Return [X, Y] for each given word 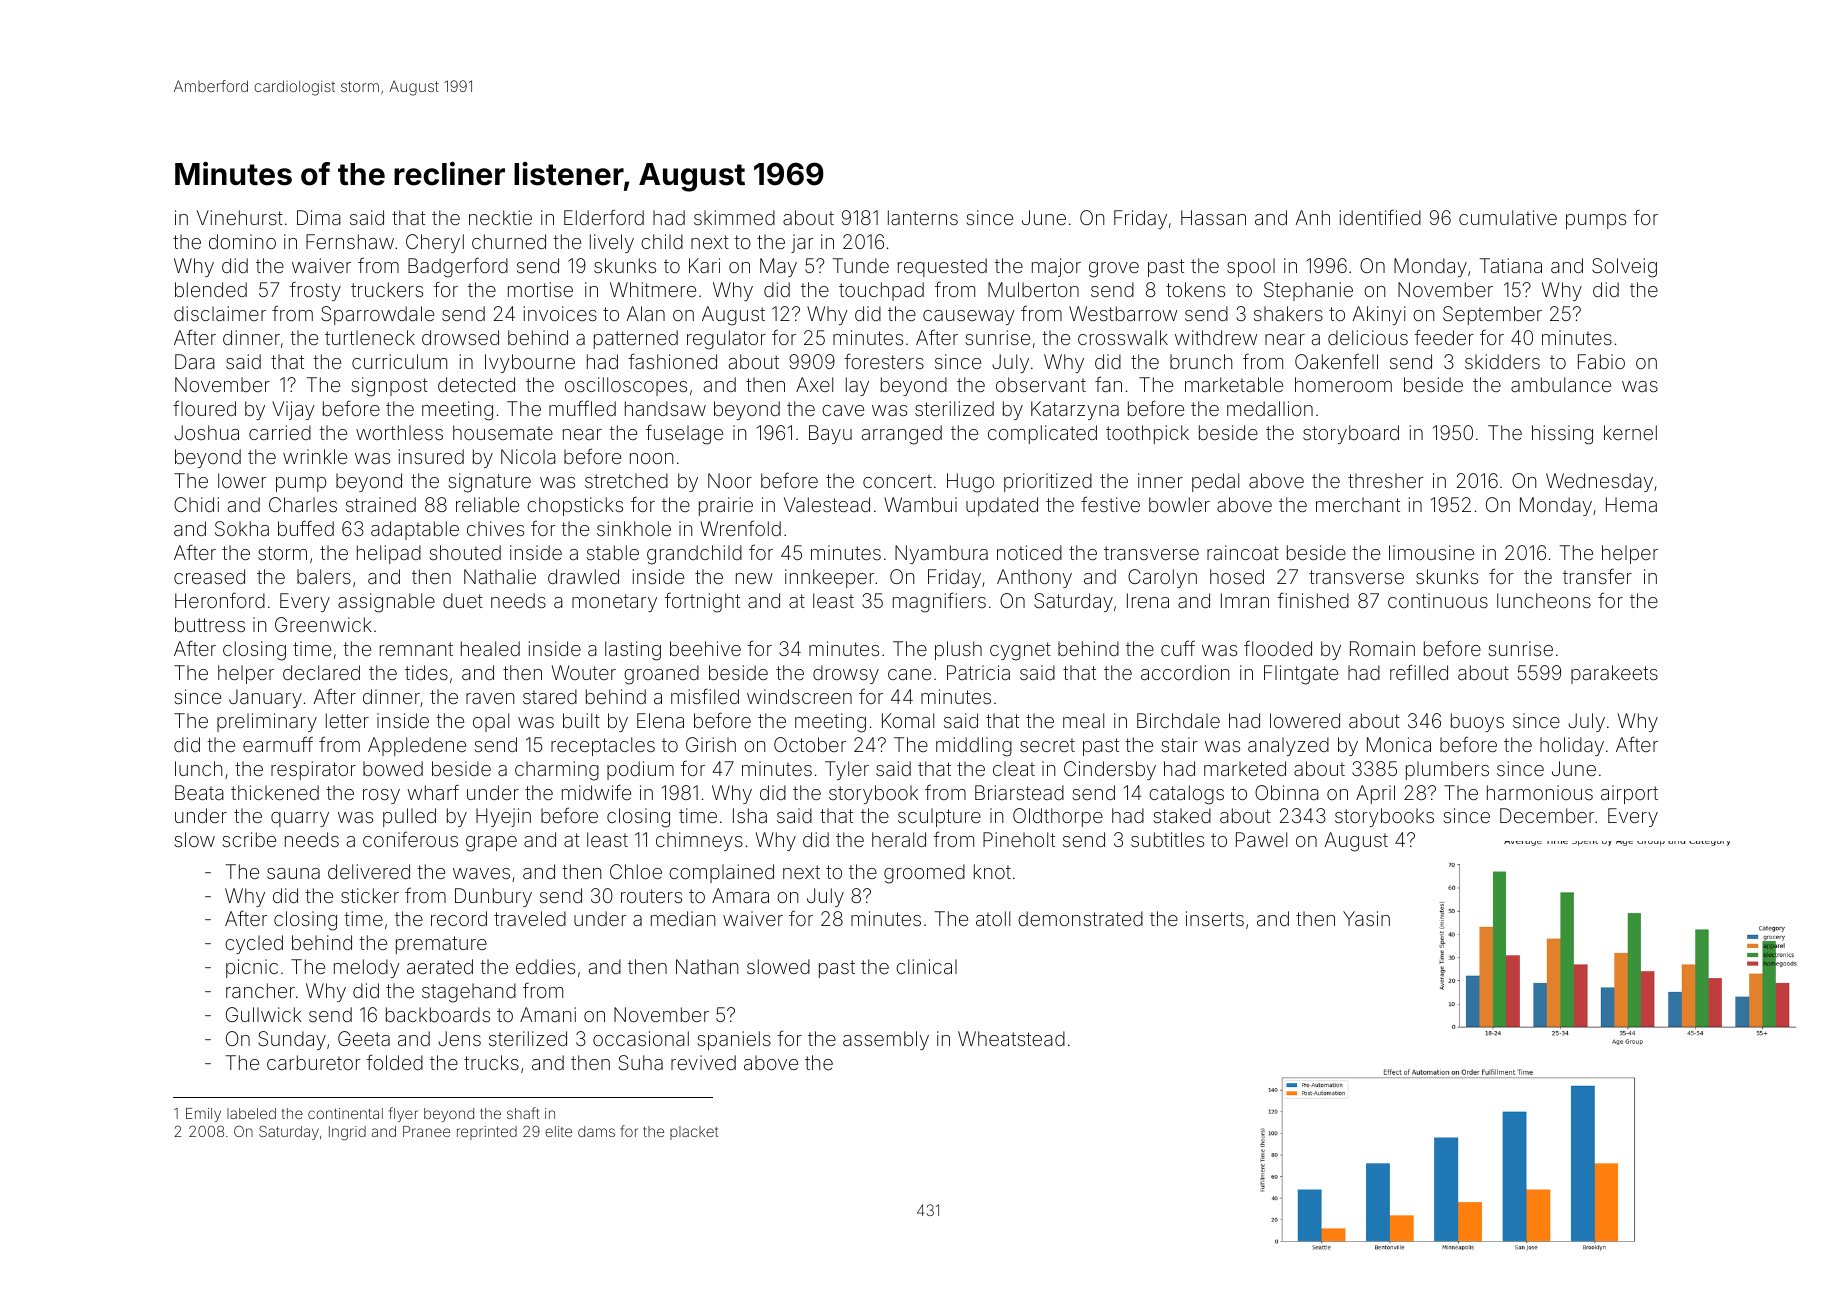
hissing [1562, 435]
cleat [1014, 768]
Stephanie [1308, 291]
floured [204, 408]
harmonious [1540, 792]
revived [703, 1062]
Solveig [1624, 268]
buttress [210, 624]
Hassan [1213, 217]
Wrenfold [740, 528]
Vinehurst [240, 217]
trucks [491, 1062]
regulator [726, 340]
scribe [249, 839]
